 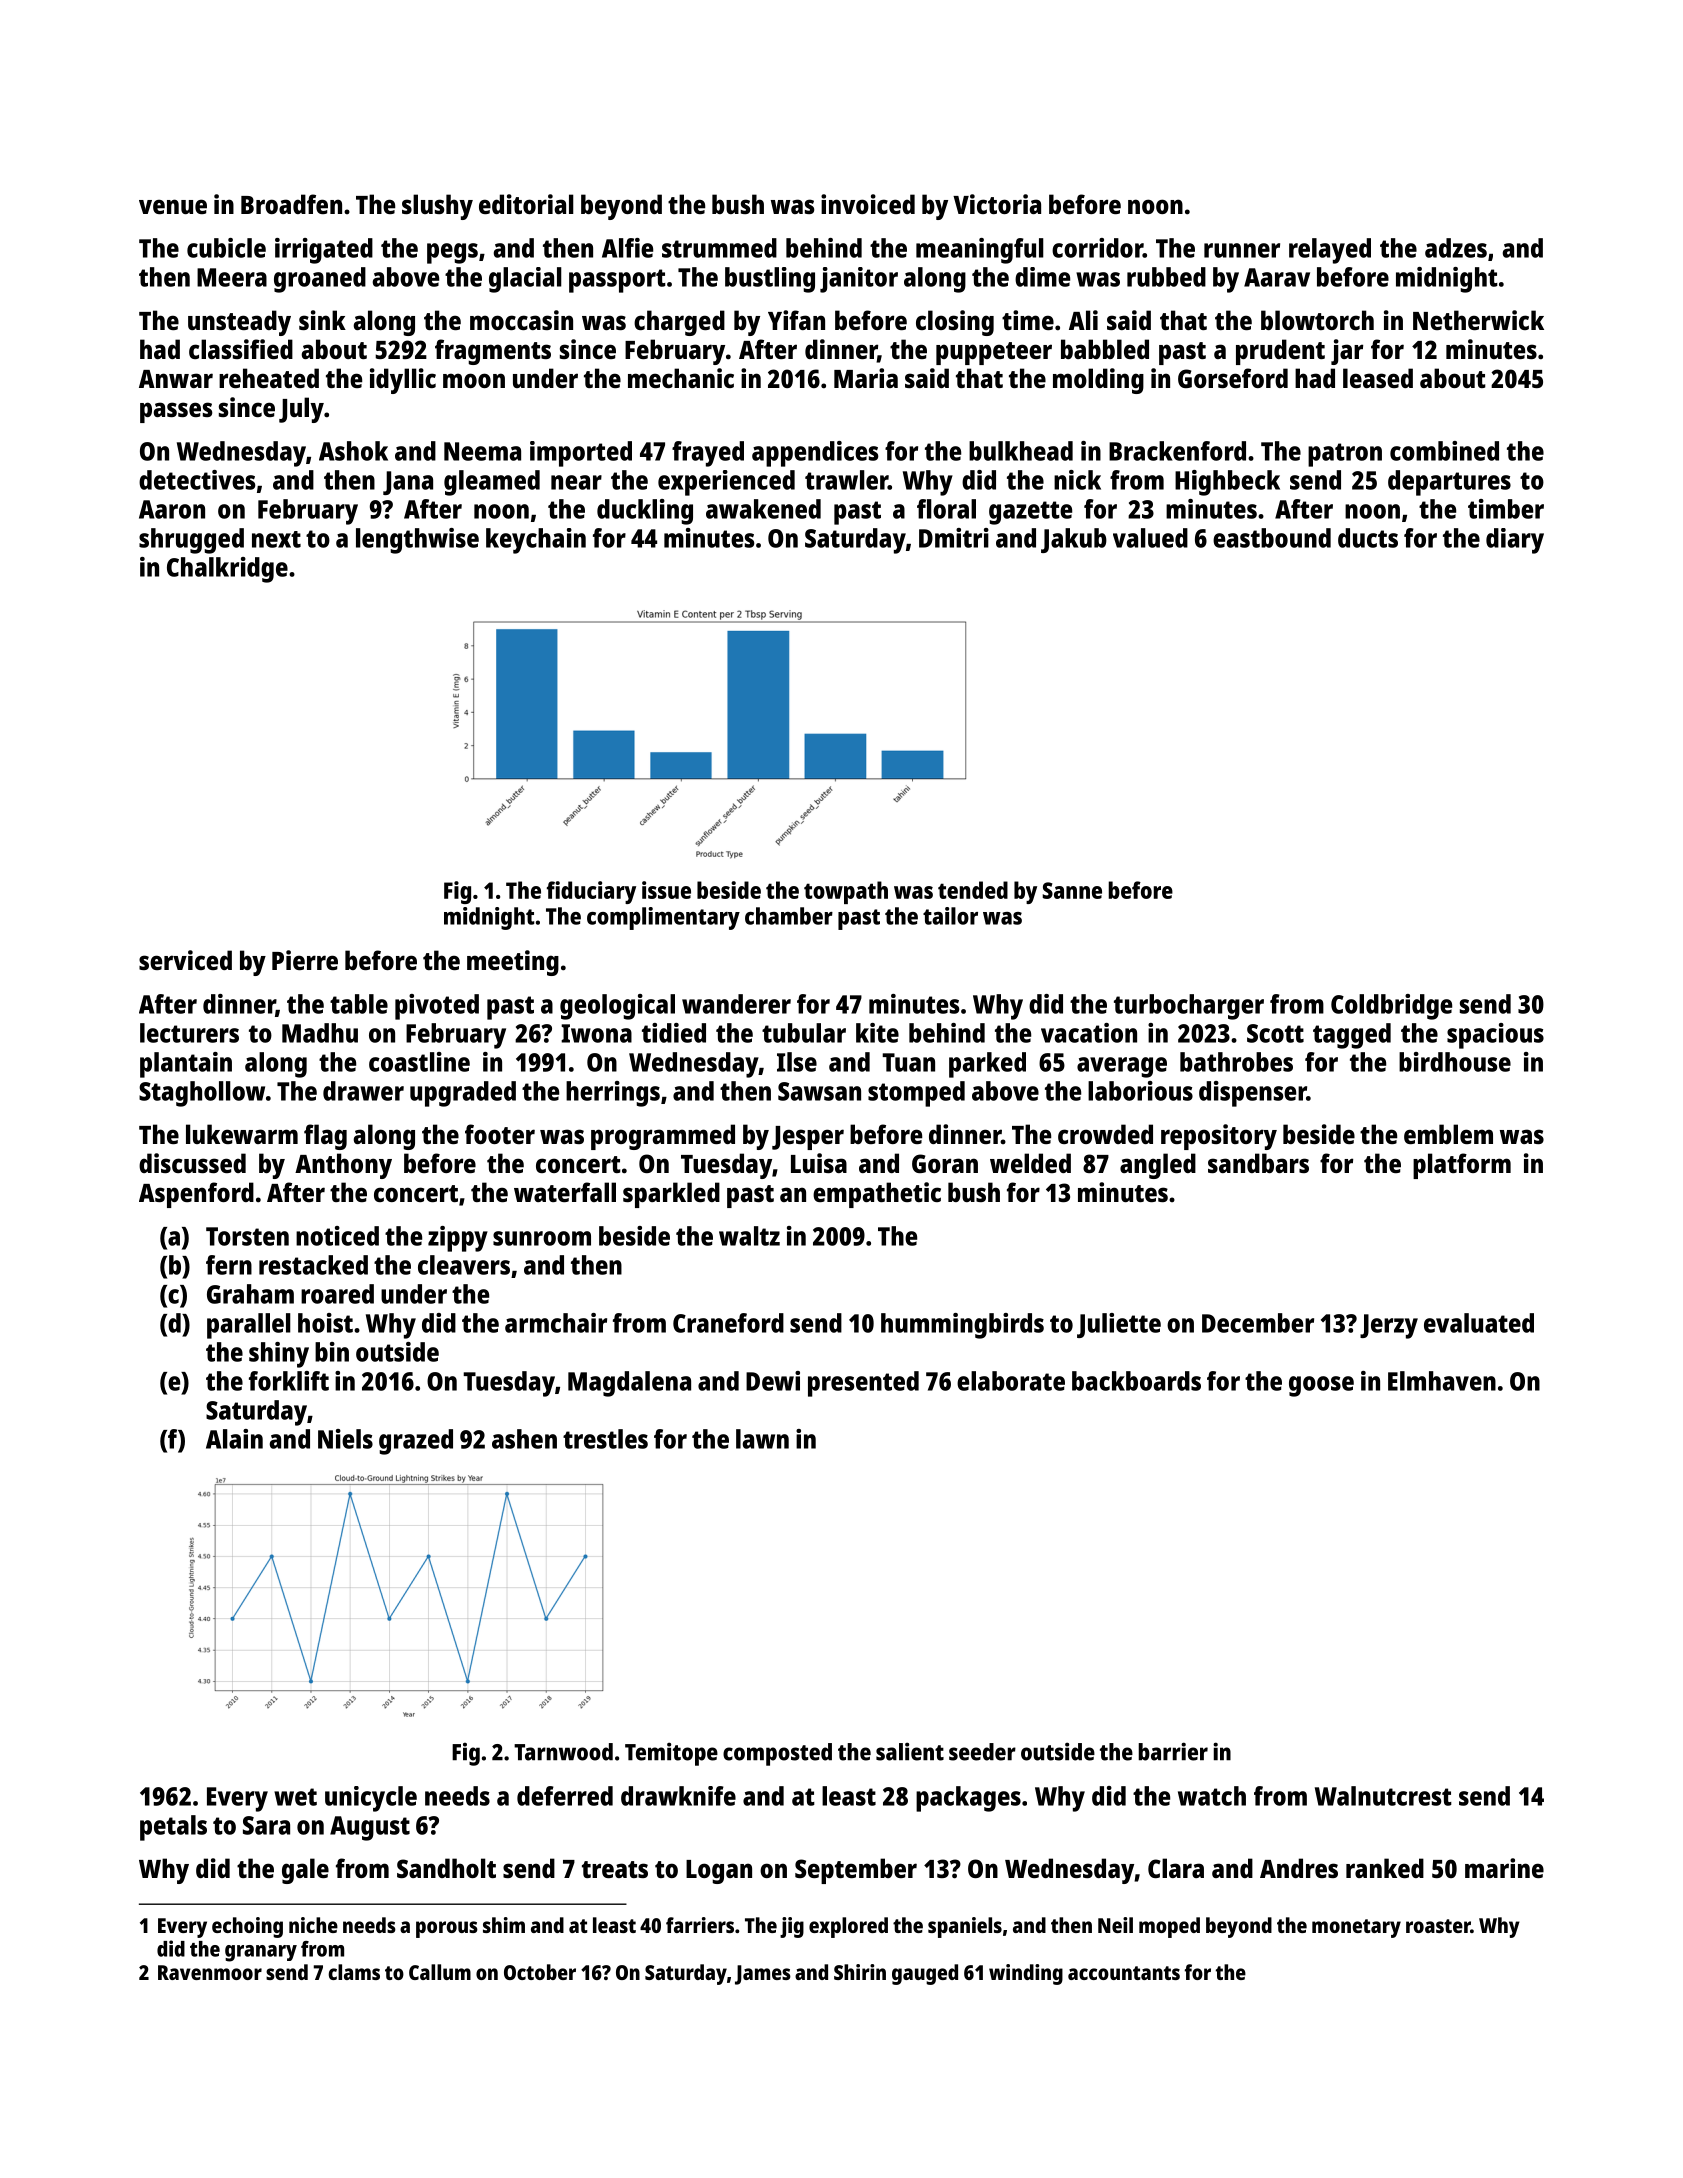 I want to click on spacious, so click(x=1495, y=1036).
